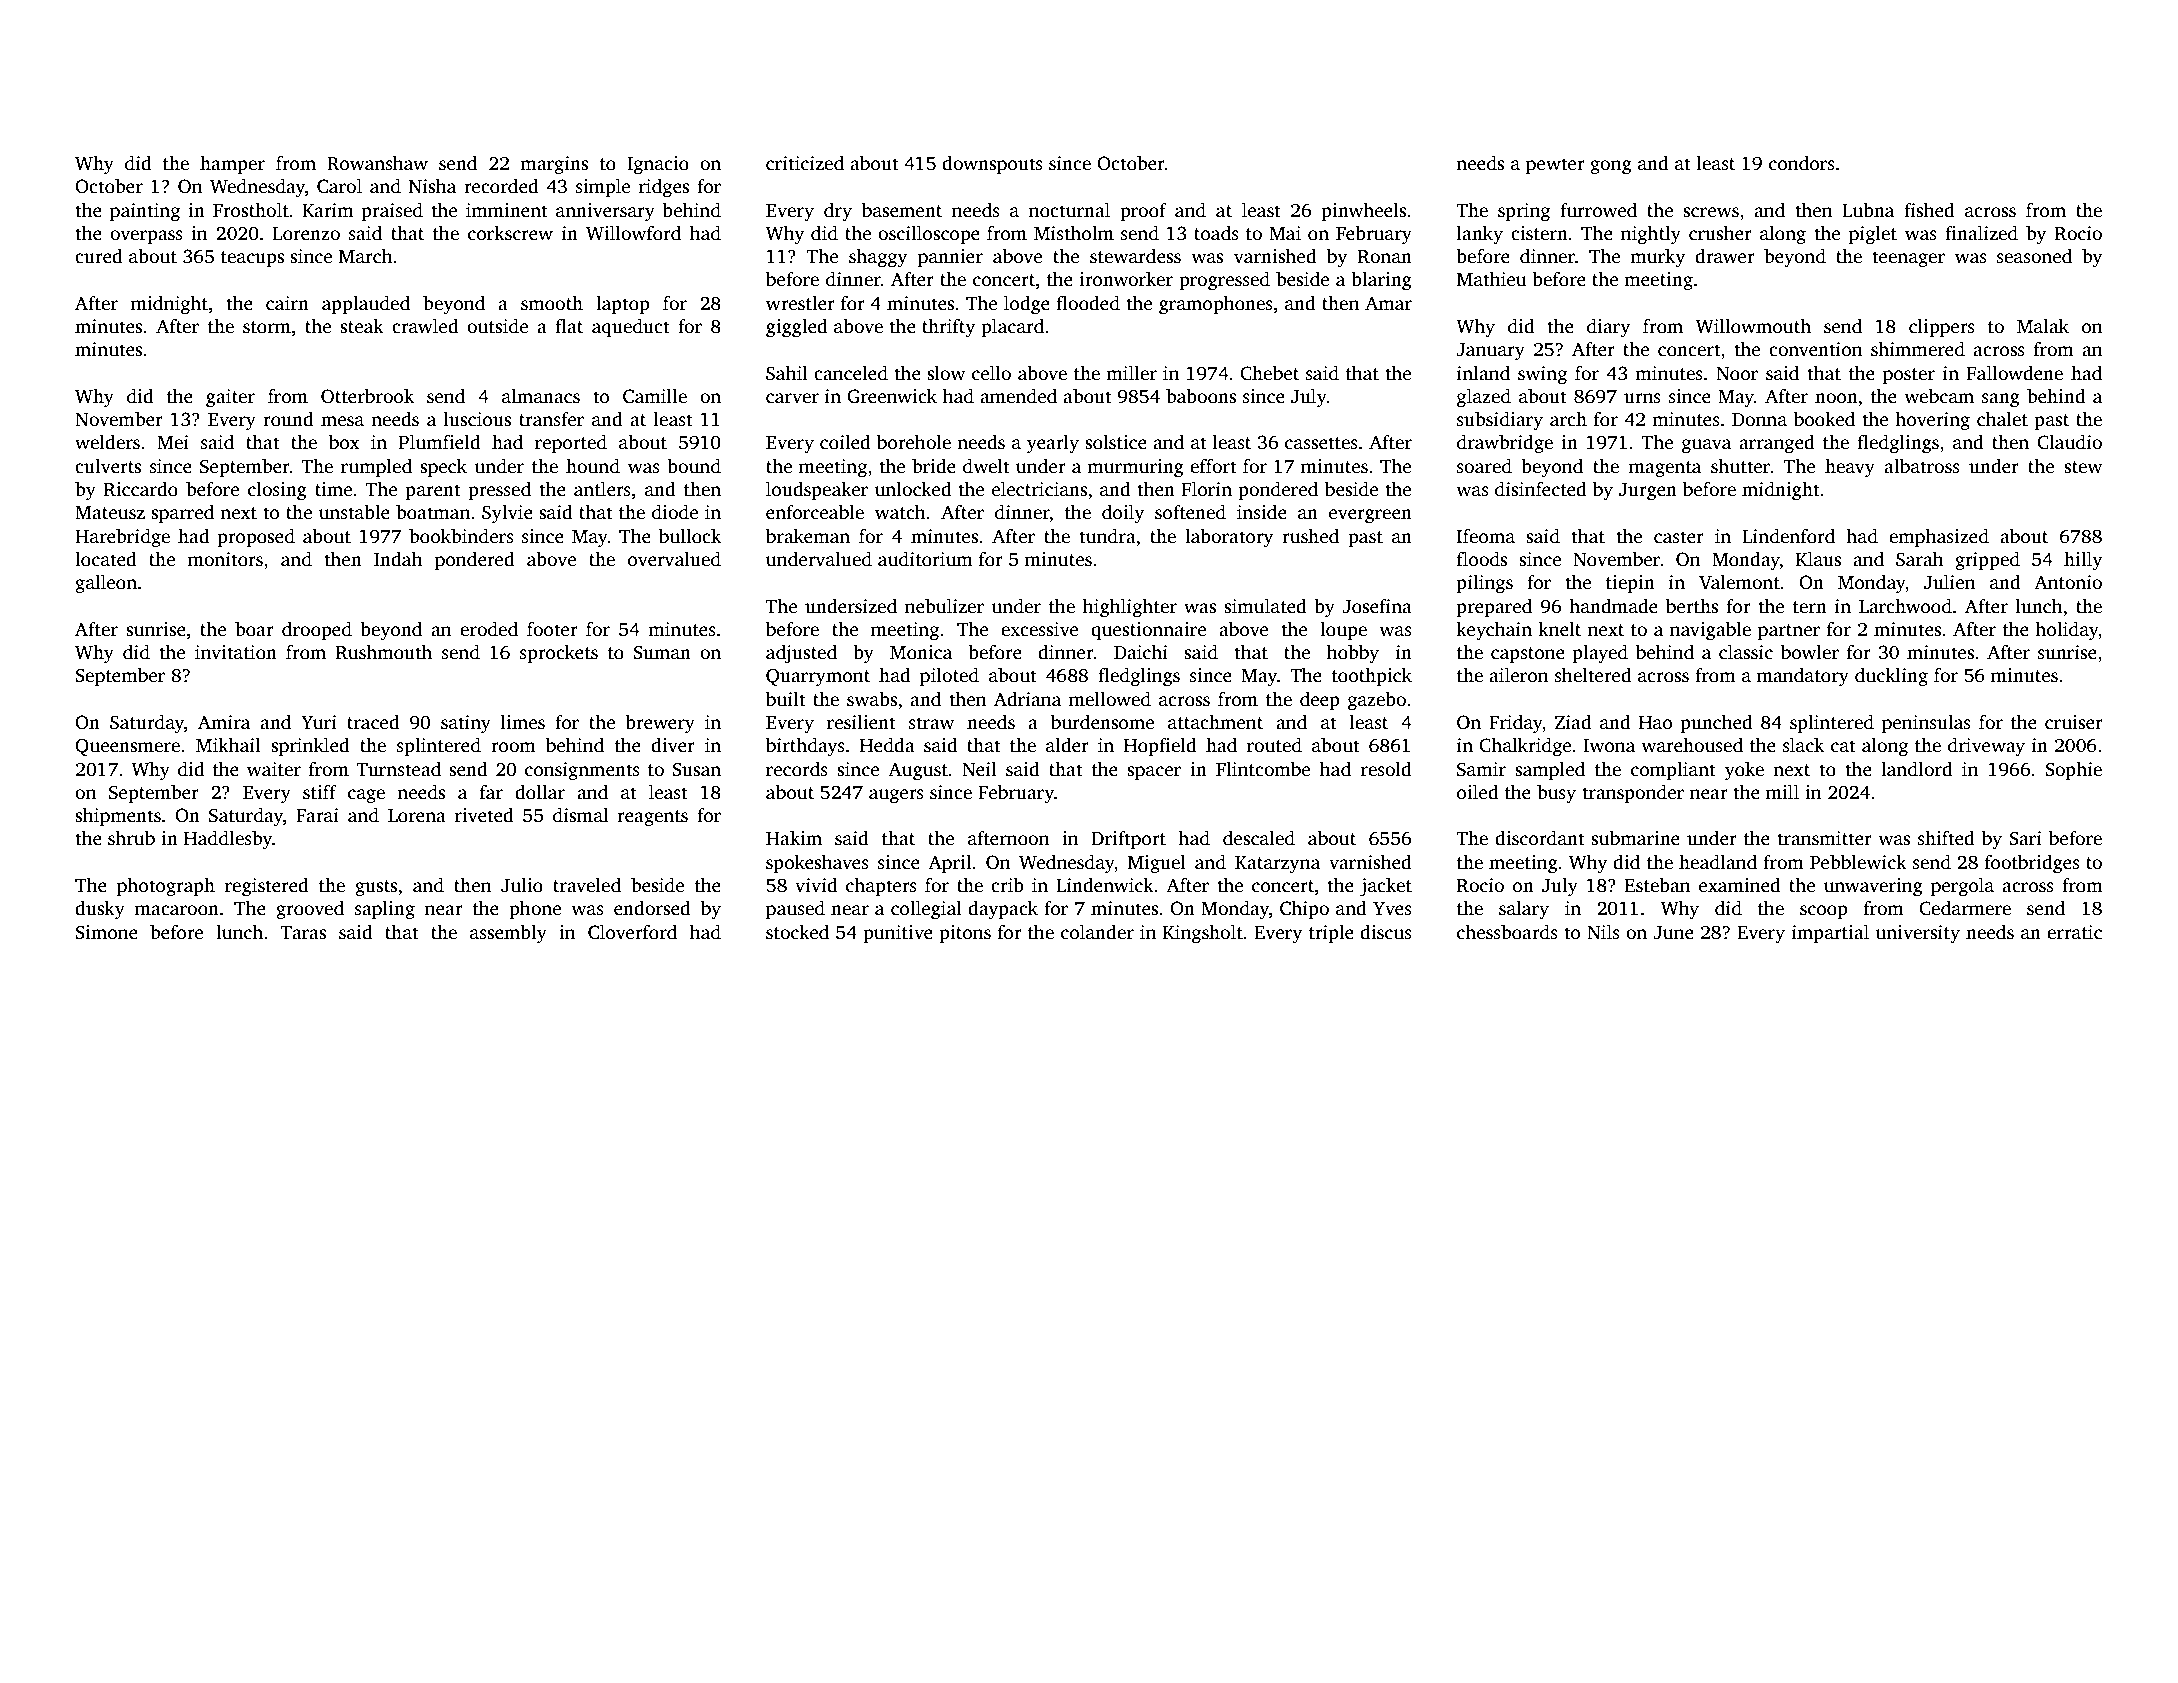  What do you see at coordinates (1141, 652) in the document?
I see `Daichi` at bounding box center [1141, 652].
